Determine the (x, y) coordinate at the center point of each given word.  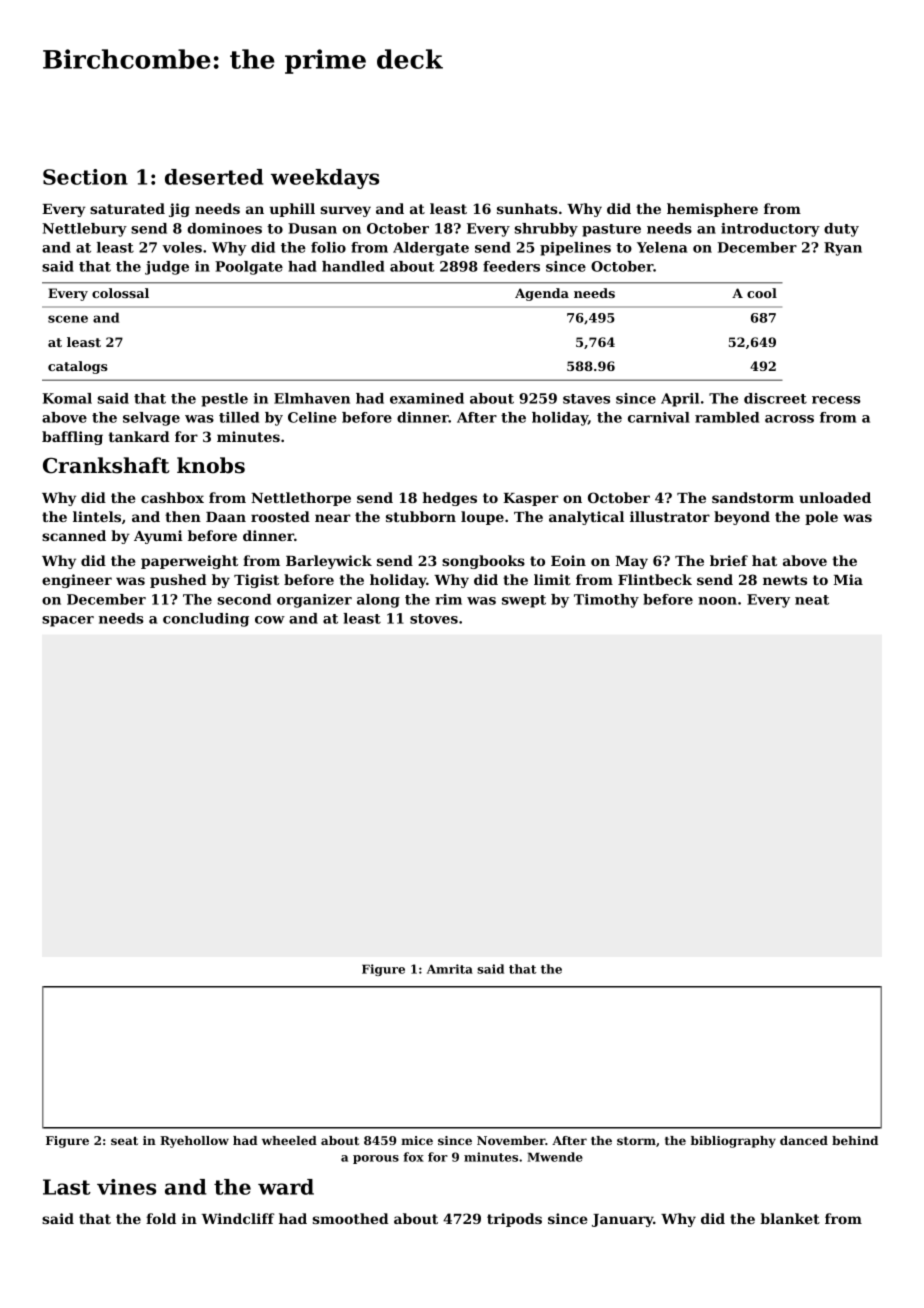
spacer (68, 621)
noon (717, 601)
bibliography (733, 1142)
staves (586, 399)
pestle (224, 400)
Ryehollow (194, 1142)
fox (413, 1157)
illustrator (670, 516)
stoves (434, 619)
